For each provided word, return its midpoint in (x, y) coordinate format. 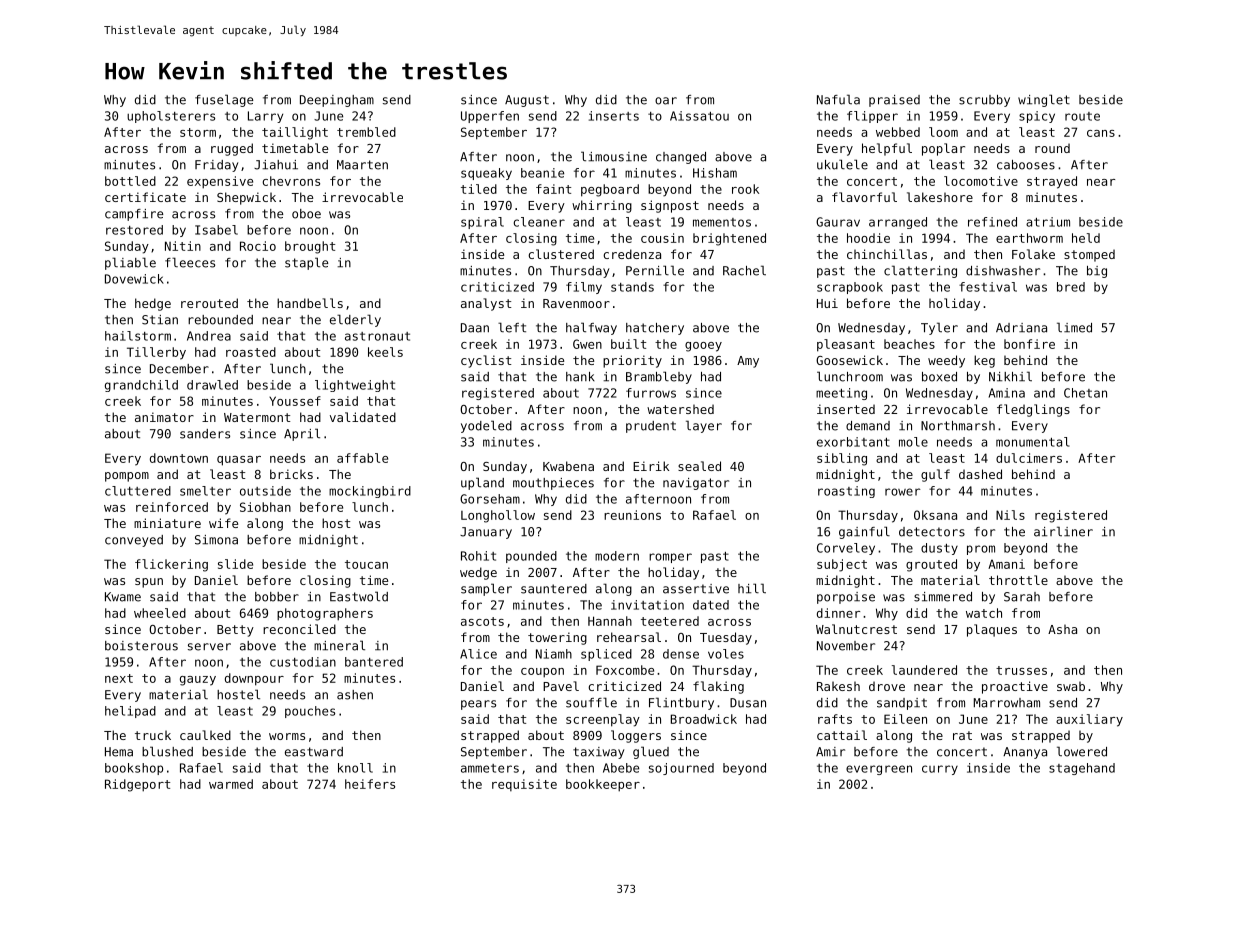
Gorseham (490, 499)
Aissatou (699, 116)
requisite (524, 785)
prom (981, 550)
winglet (1044, 100)
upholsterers (171, 117)
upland (482, 483)
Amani (1006, 564)
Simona (216, 540)
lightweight (355, 386)
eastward (314, 752)
